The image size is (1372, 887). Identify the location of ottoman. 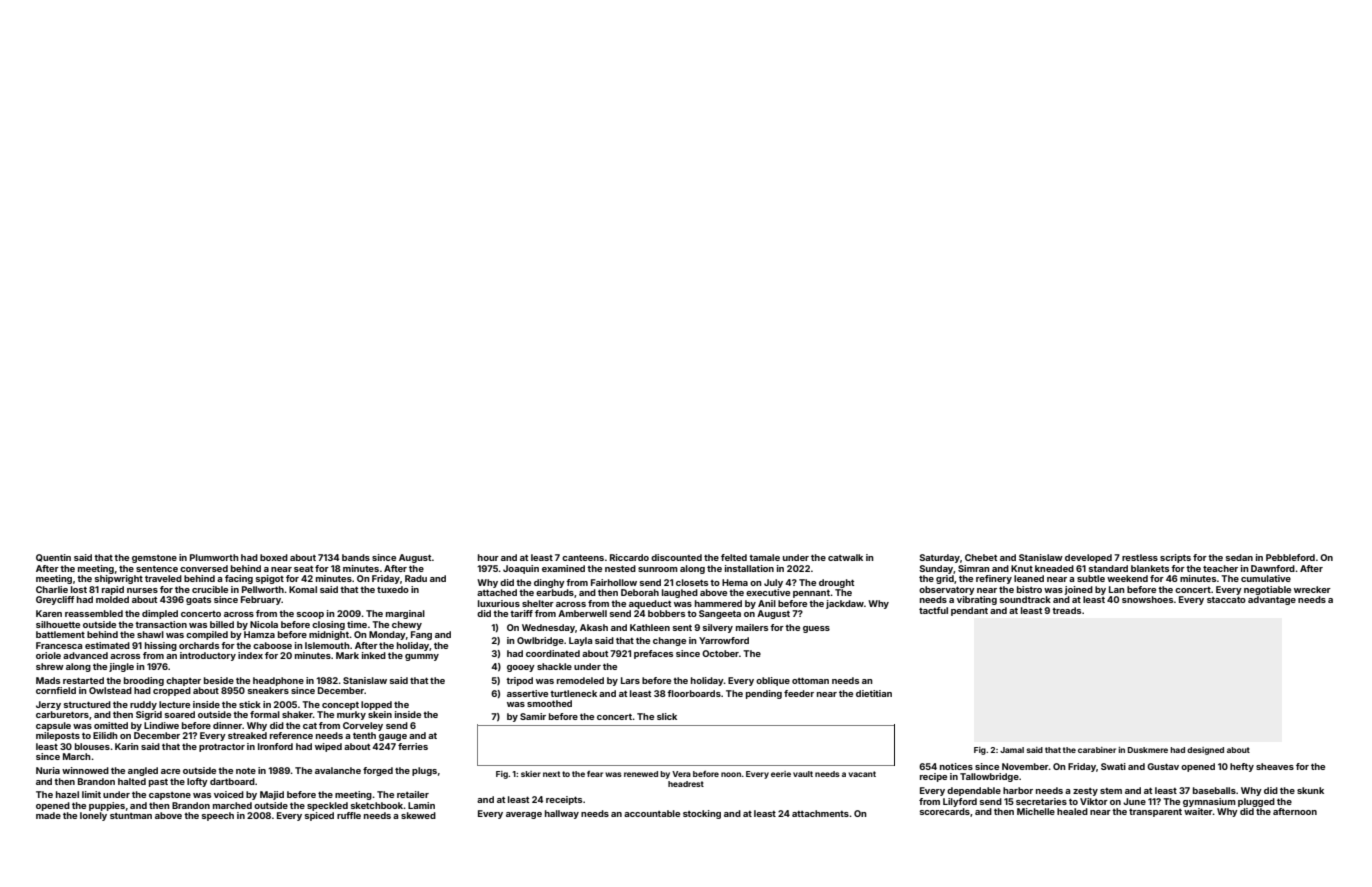
(810, 681).
